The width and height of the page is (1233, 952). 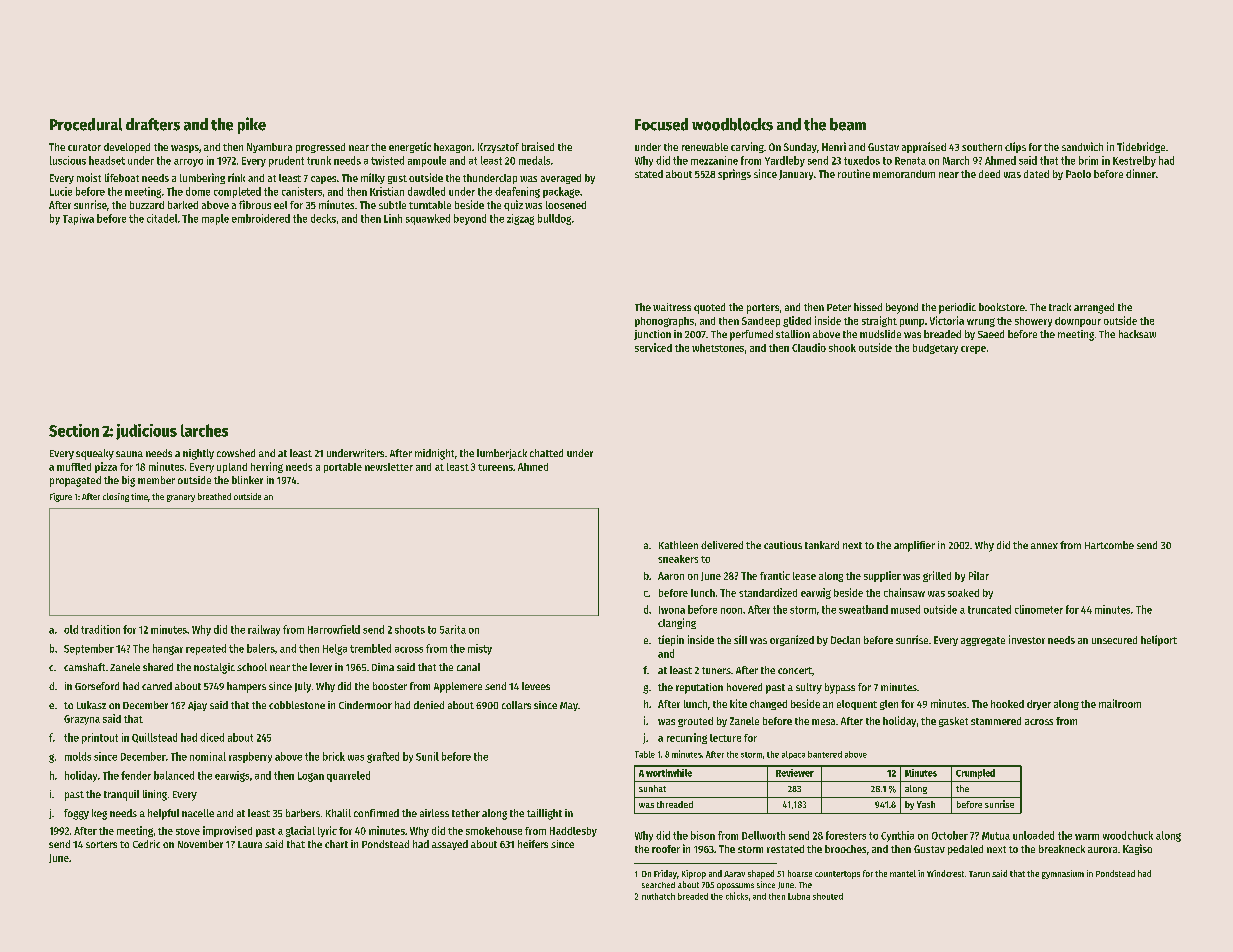 What do you see at coordinates (252, 125) in the page?
I see `pike` at bounding box center [252, 125].
